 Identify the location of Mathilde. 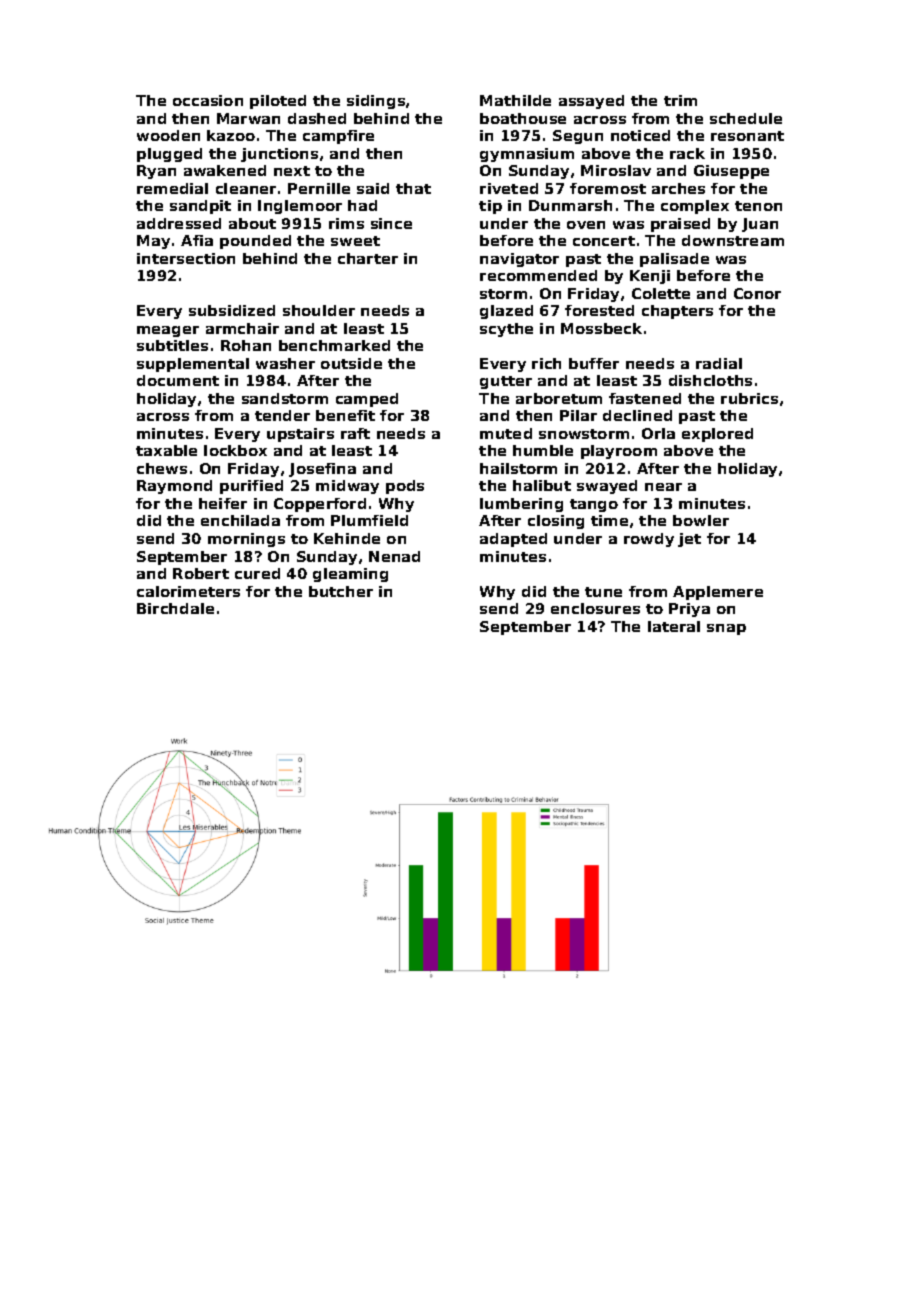
(515, 100).
